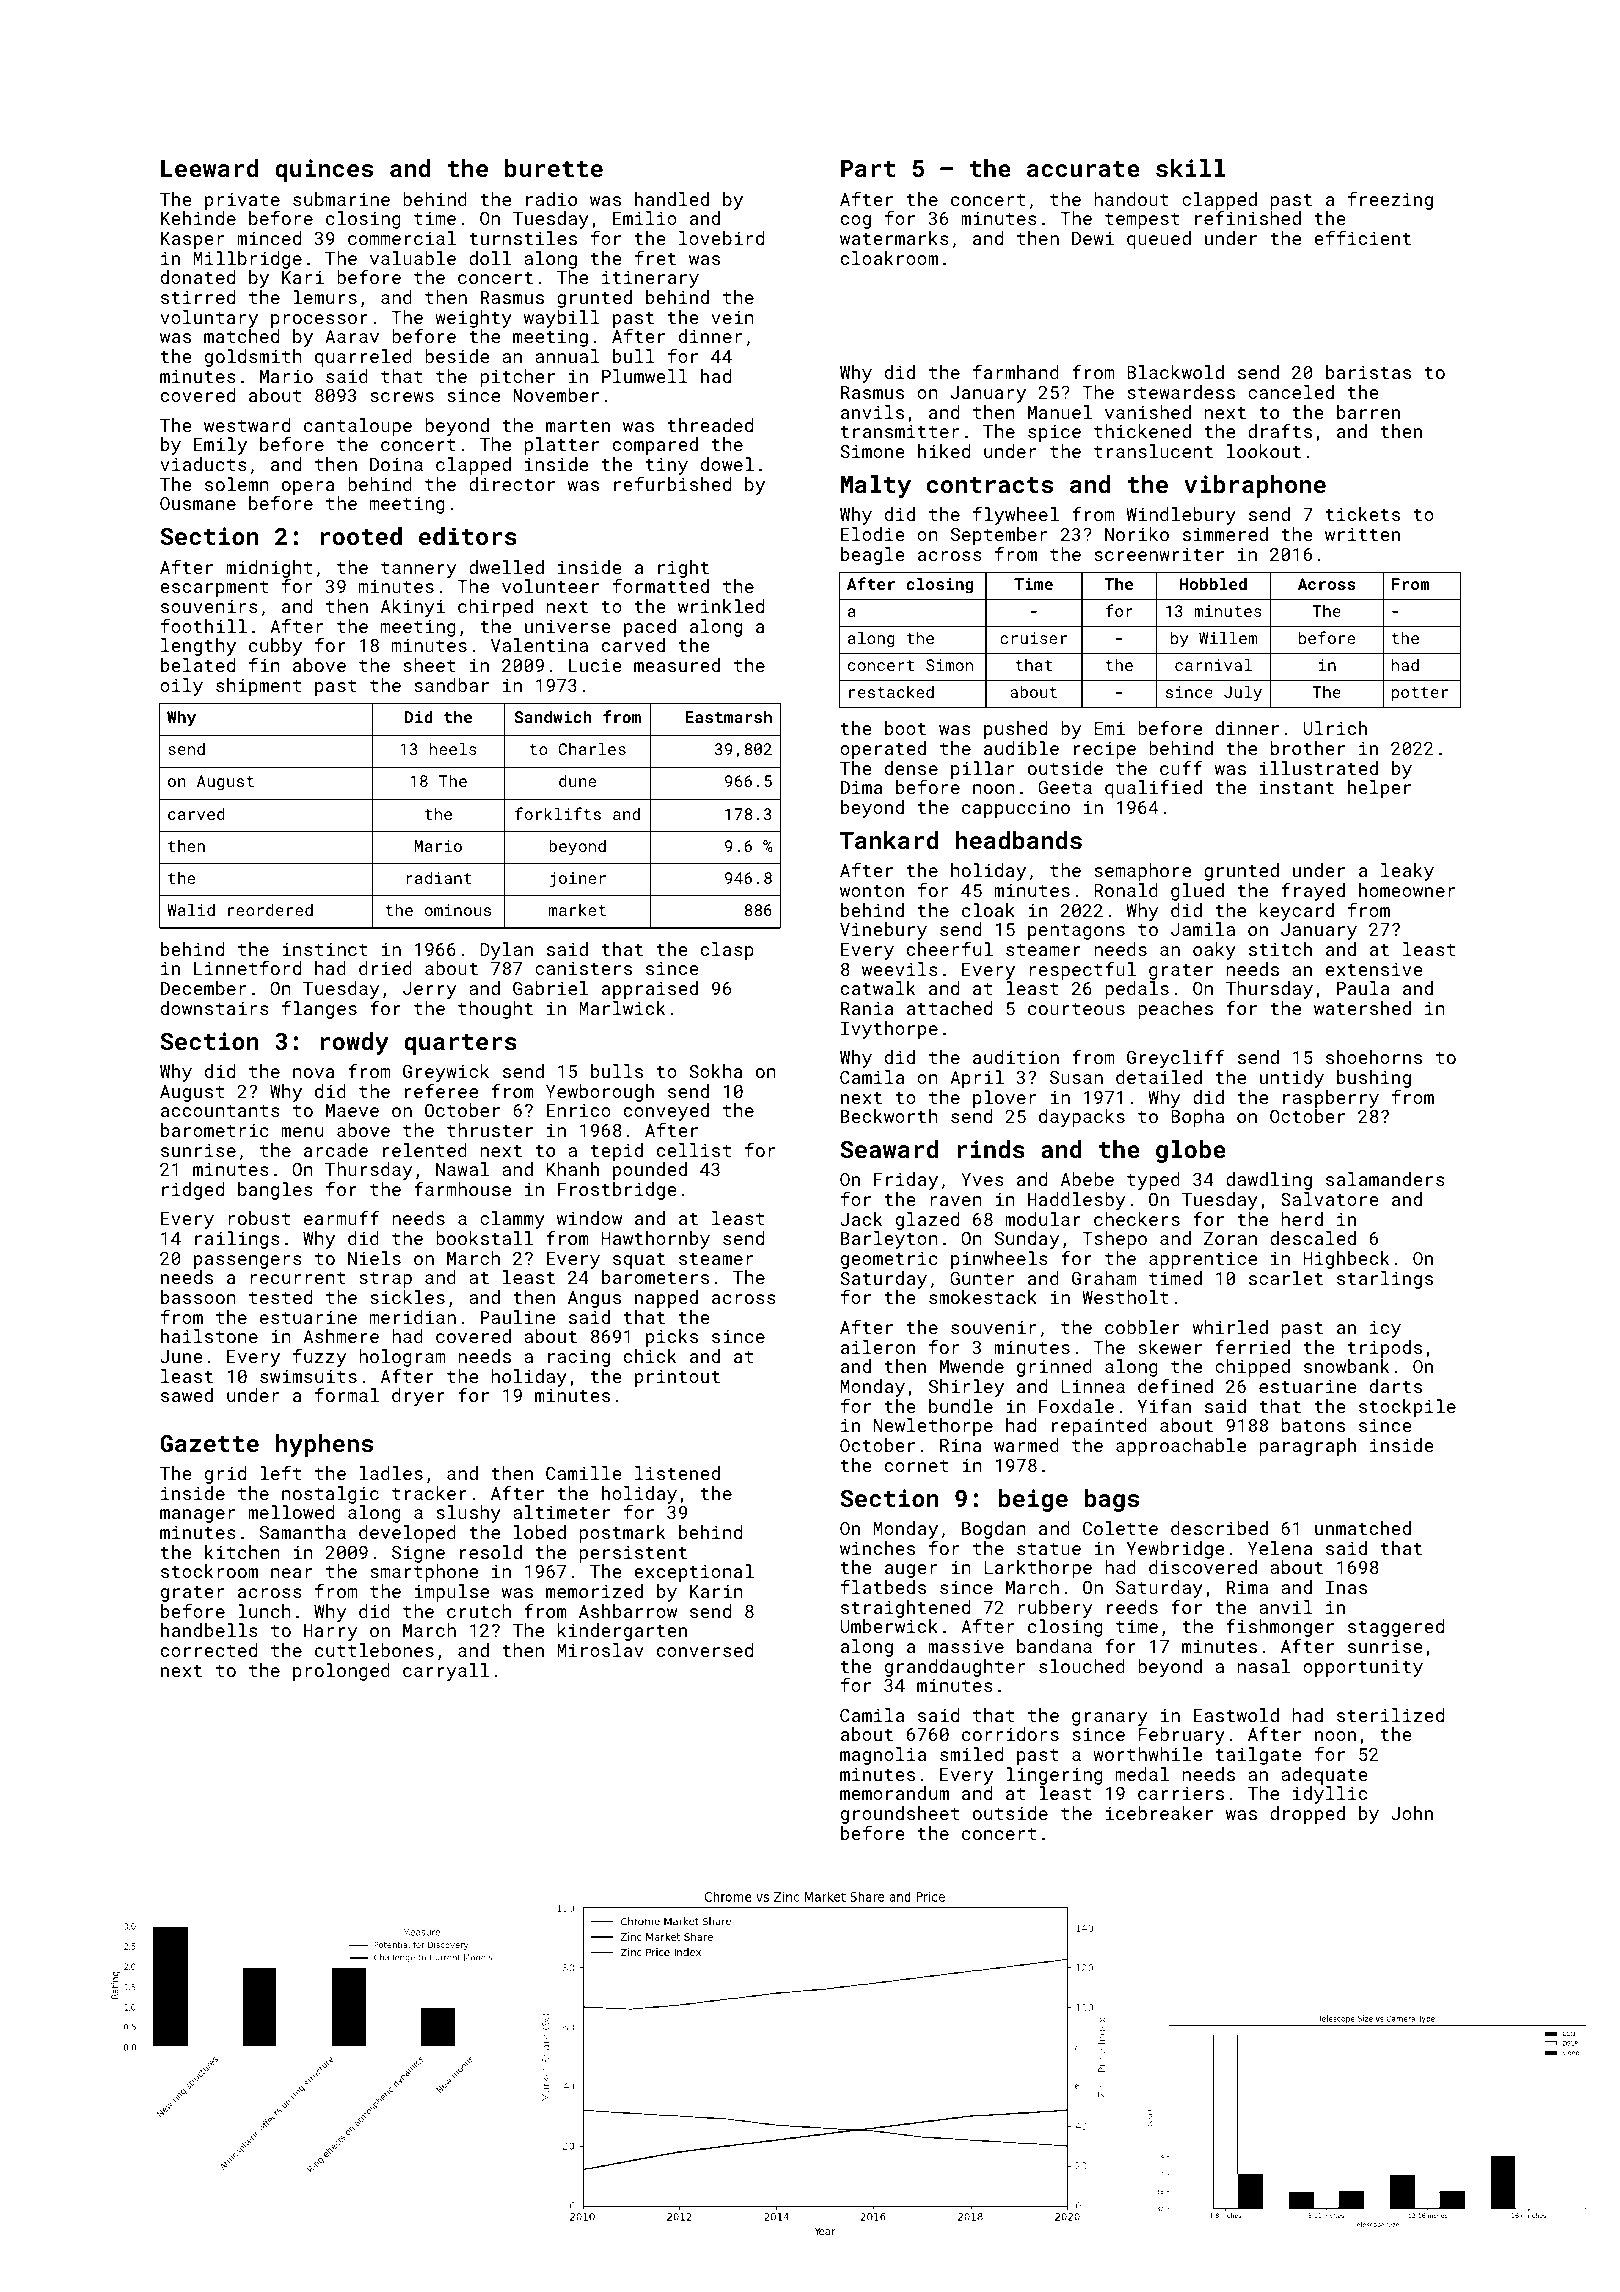 The image size is (1620, 2292). Describe the element at coordinates (457, 356) in the page. I see `beside` at that location.
